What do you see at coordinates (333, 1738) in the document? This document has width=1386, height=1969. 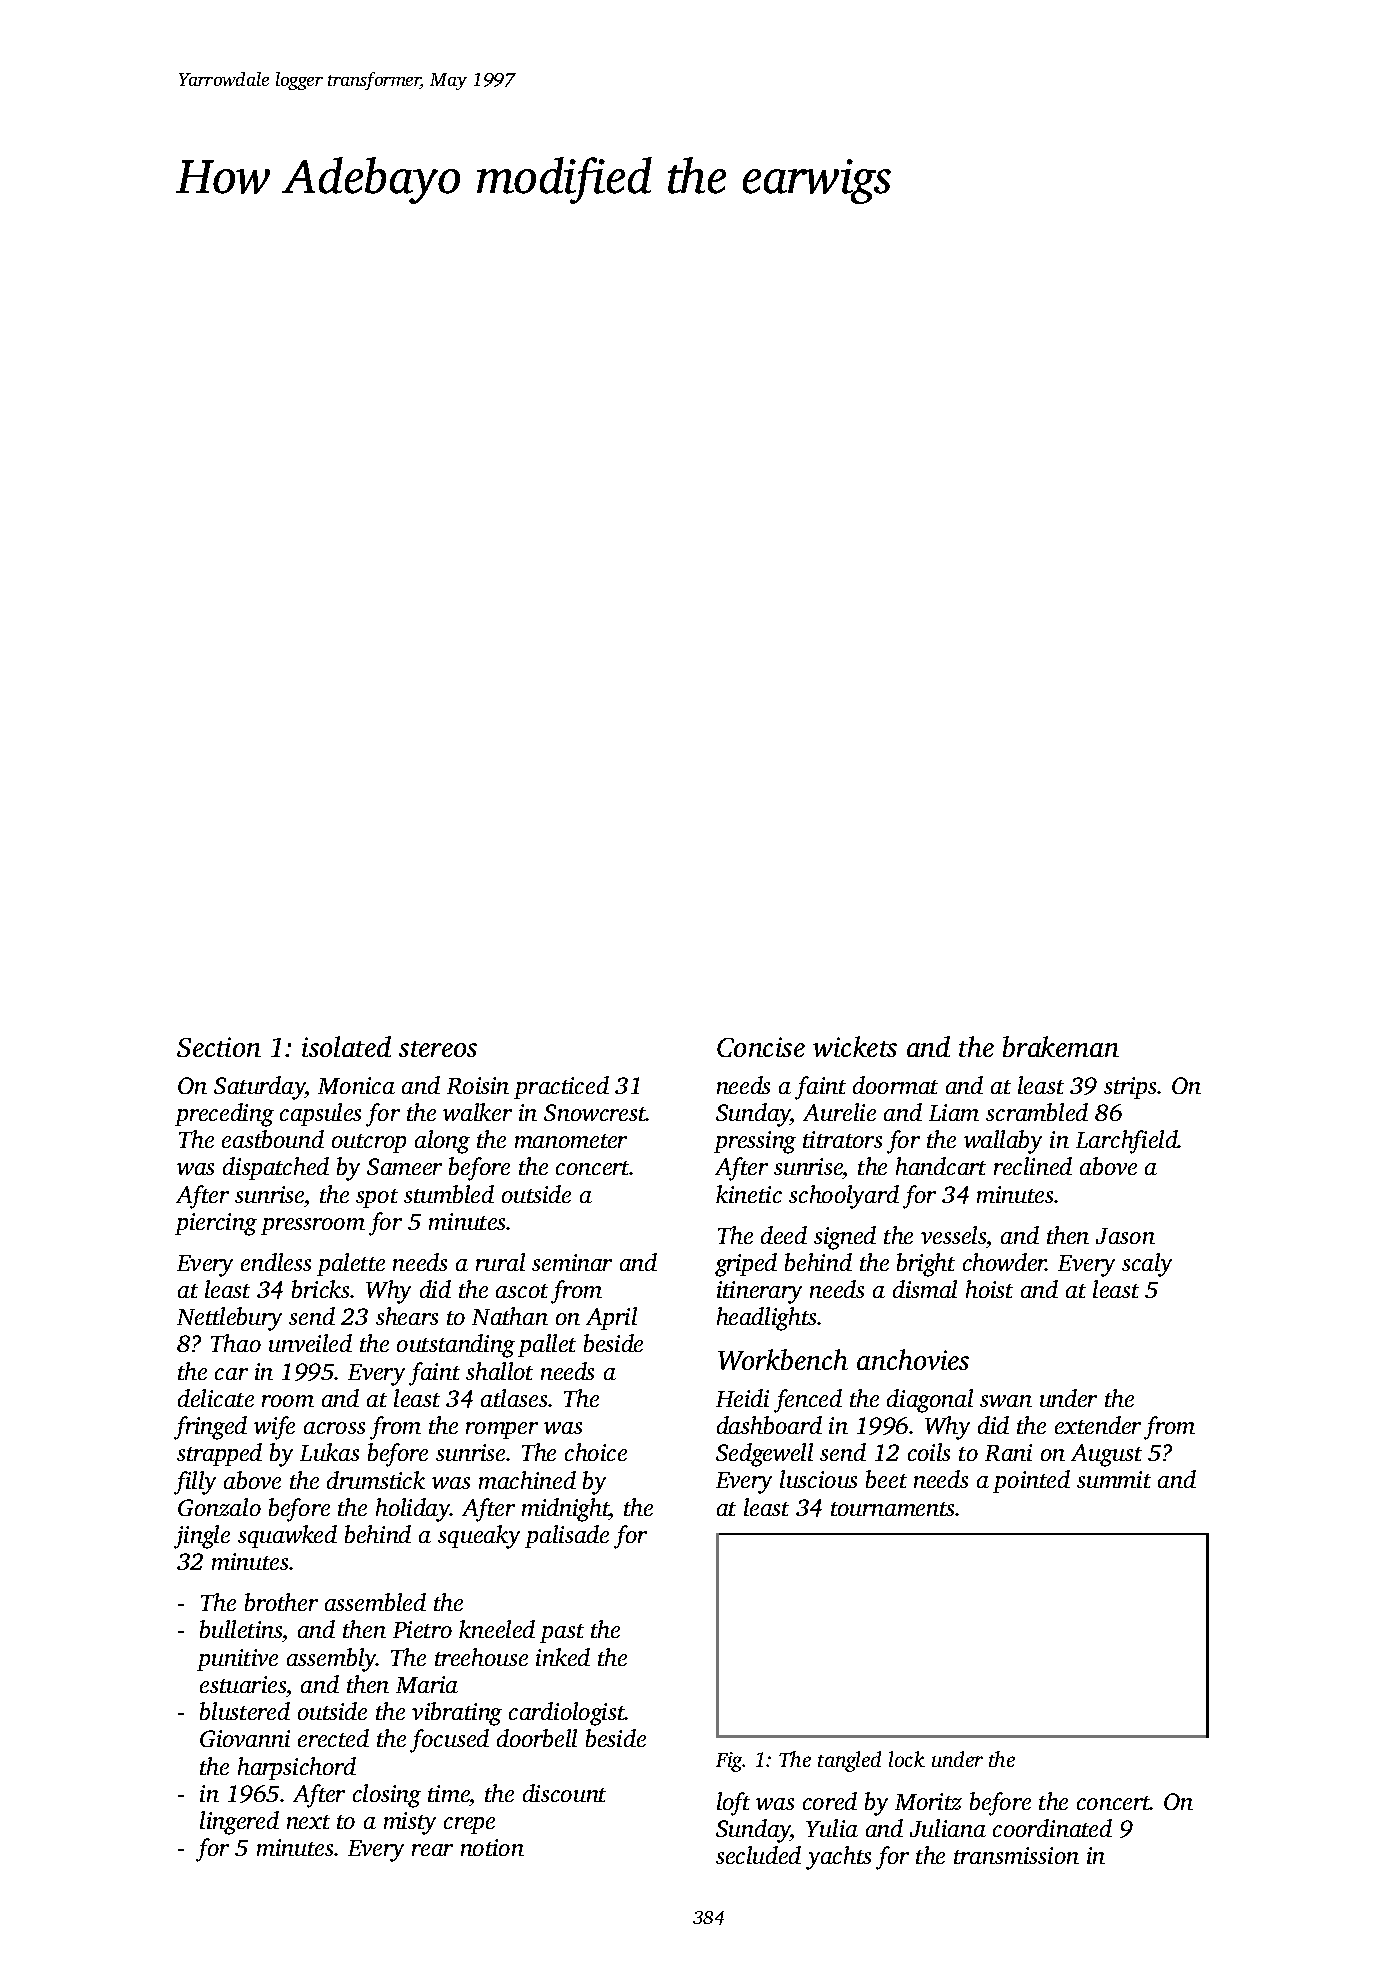 I see `erected` at bounding box center [333, 1738].
